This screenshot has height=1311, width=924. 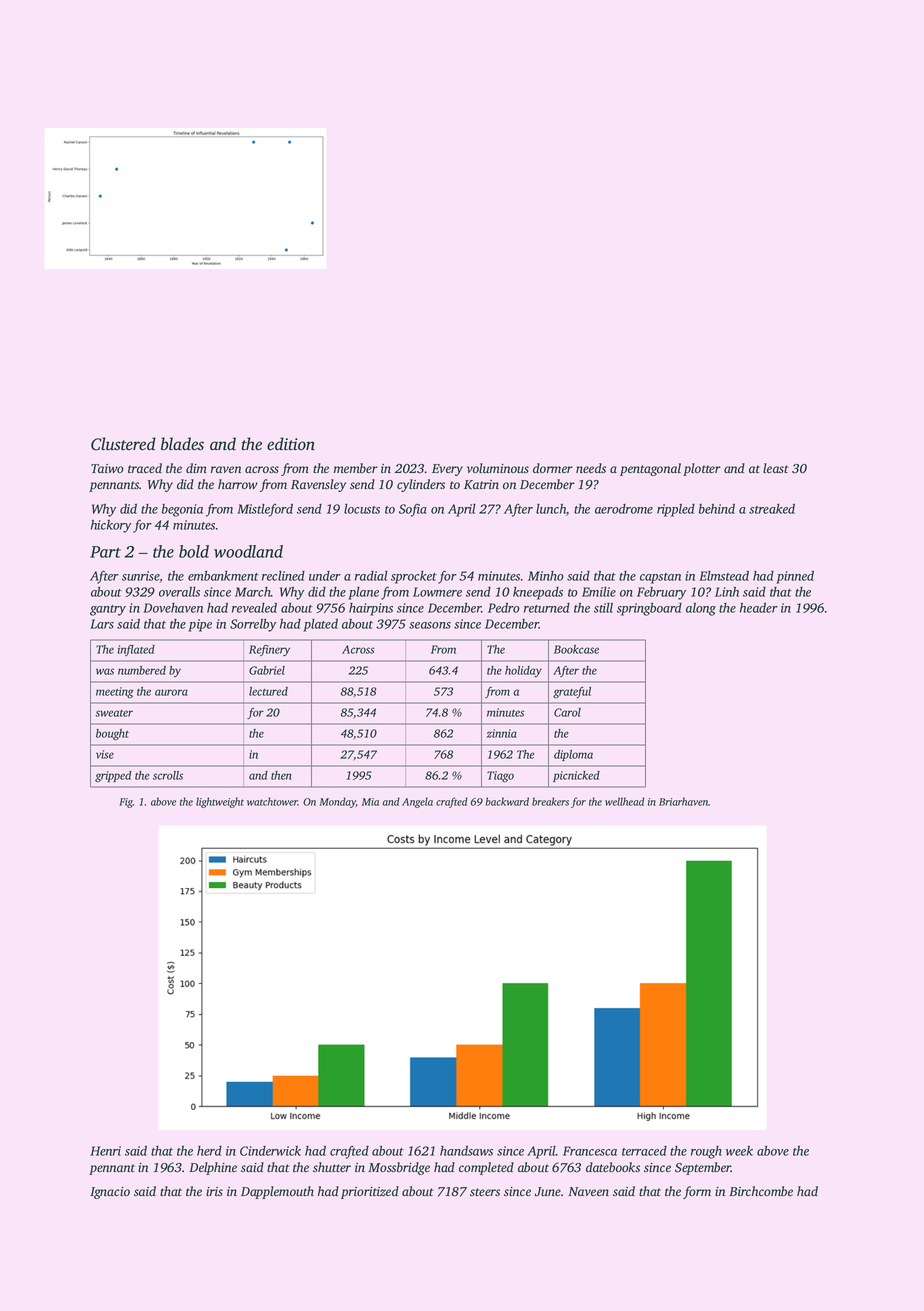 I want to click on rough, so click(x=706, y=1152).
